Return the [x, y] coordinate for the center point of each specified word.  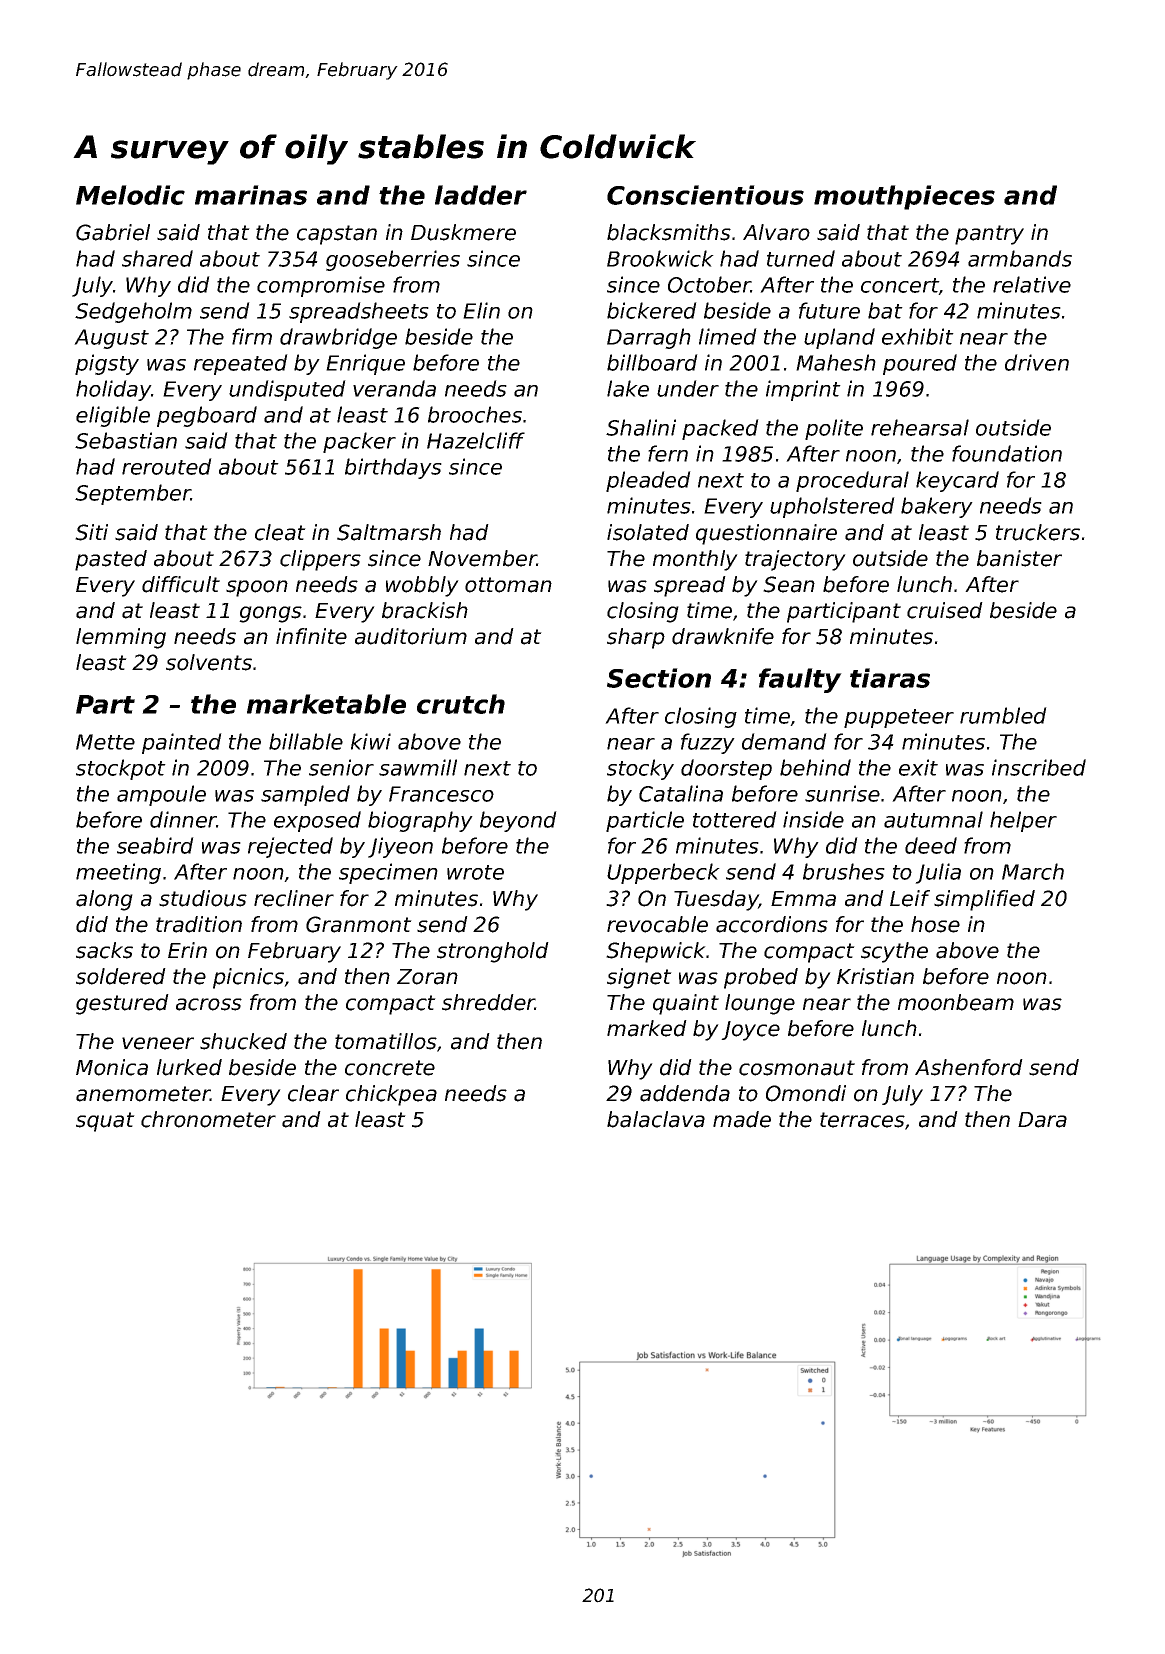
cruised [945, 610]
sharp [636, 638]
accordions [772, 924]
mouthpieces [904, 197]
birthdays [393, 468]
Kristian [875, 976]
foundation [1007, 453]
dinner [183, 819]
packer [359, 442]
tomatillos [386, 1041]
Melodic [130, 195]
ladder [481, 195]
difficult [181, 584]
